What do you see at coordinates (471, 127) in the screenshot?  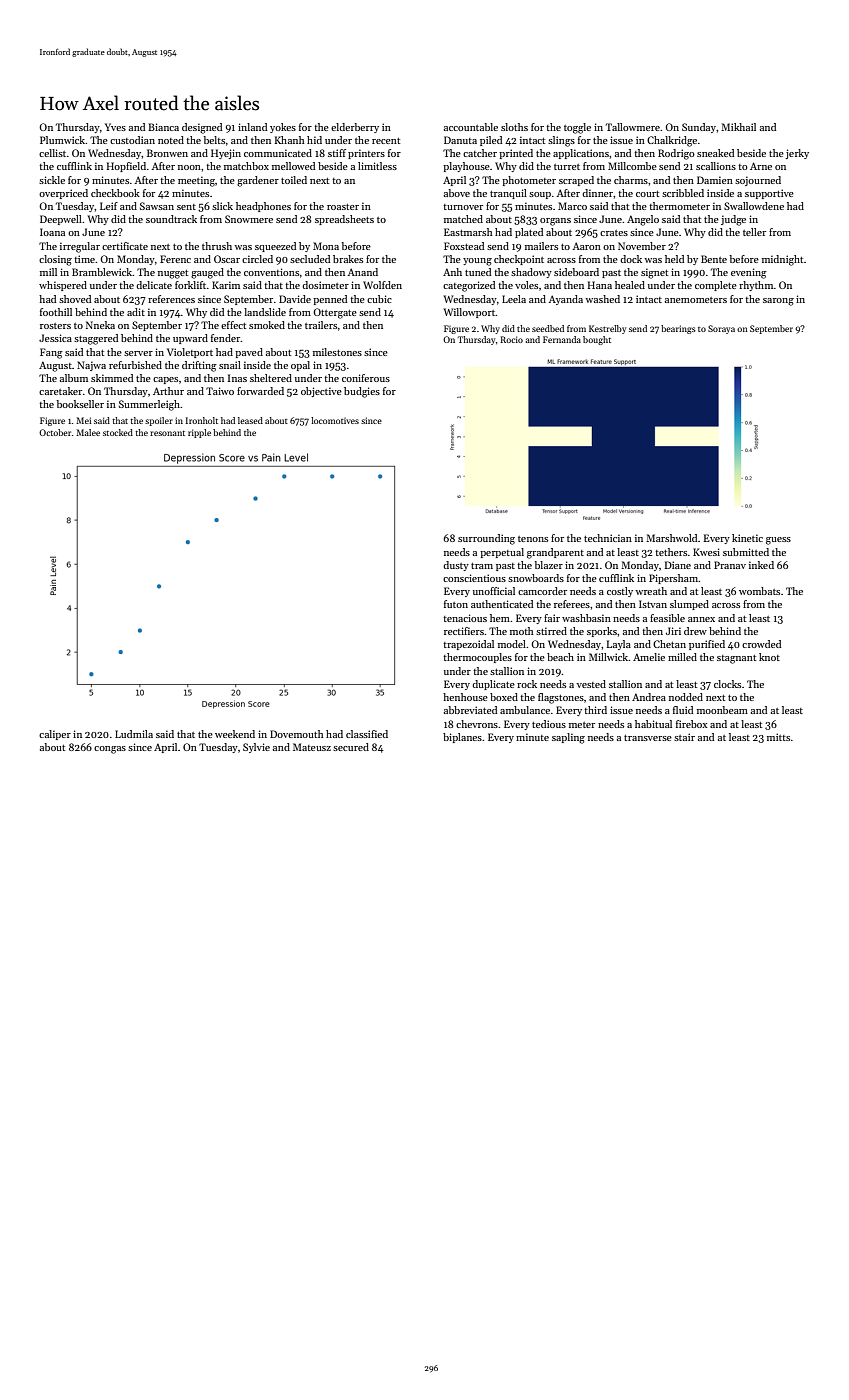 I see `accountable` at bounding box center [471, 127].
